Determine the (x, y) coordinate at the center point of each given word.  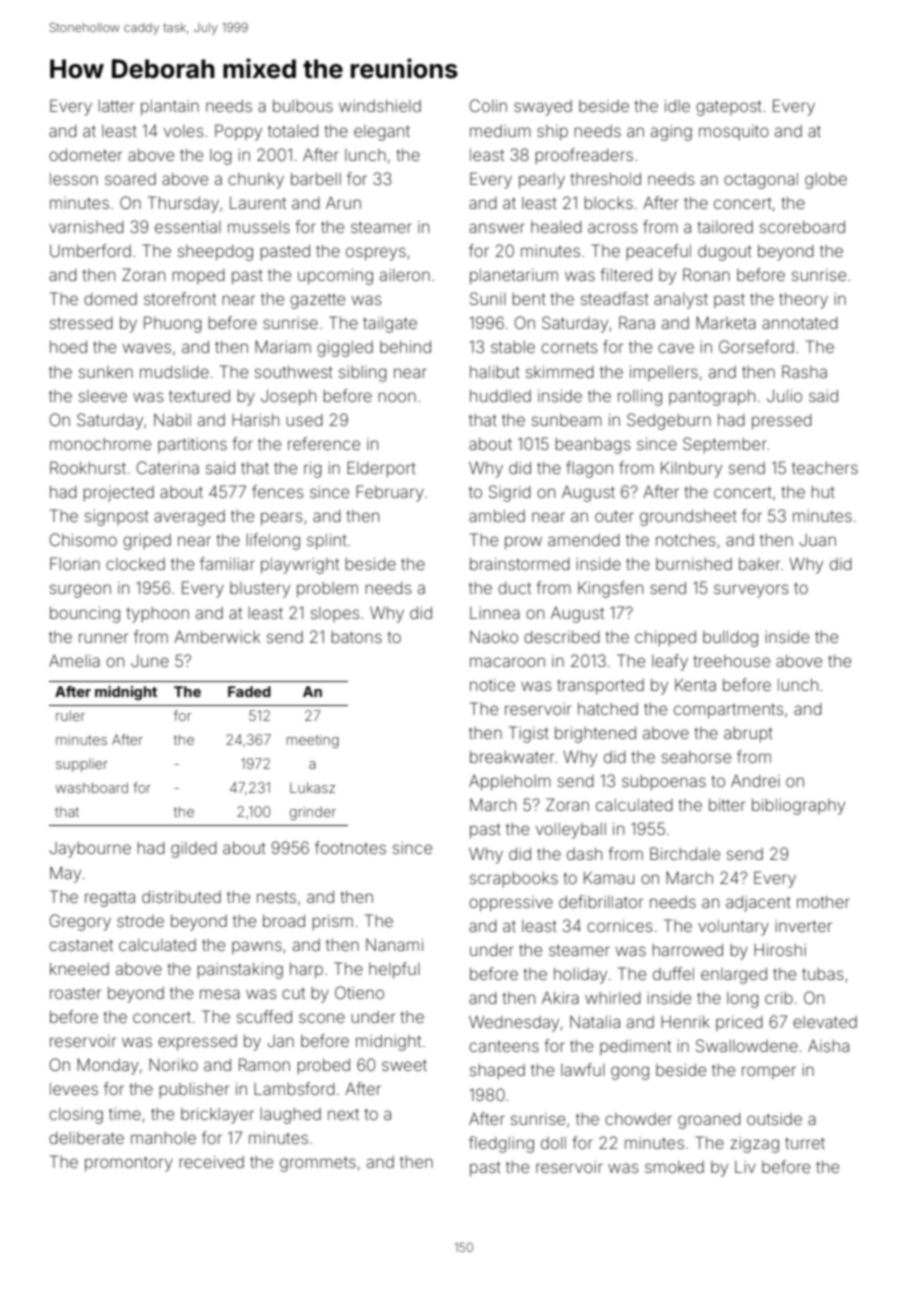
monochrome (100, 444)
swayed (543, 108)
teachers (825, 468)
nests (276, 897)
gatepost (729, 108)
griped (147, 542)
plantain (170, 108)
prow (523, 543)
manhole (163, 1138)
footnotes (350, 847)
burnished (694, 564)
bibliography (798, 807)
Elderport (381, 469)
